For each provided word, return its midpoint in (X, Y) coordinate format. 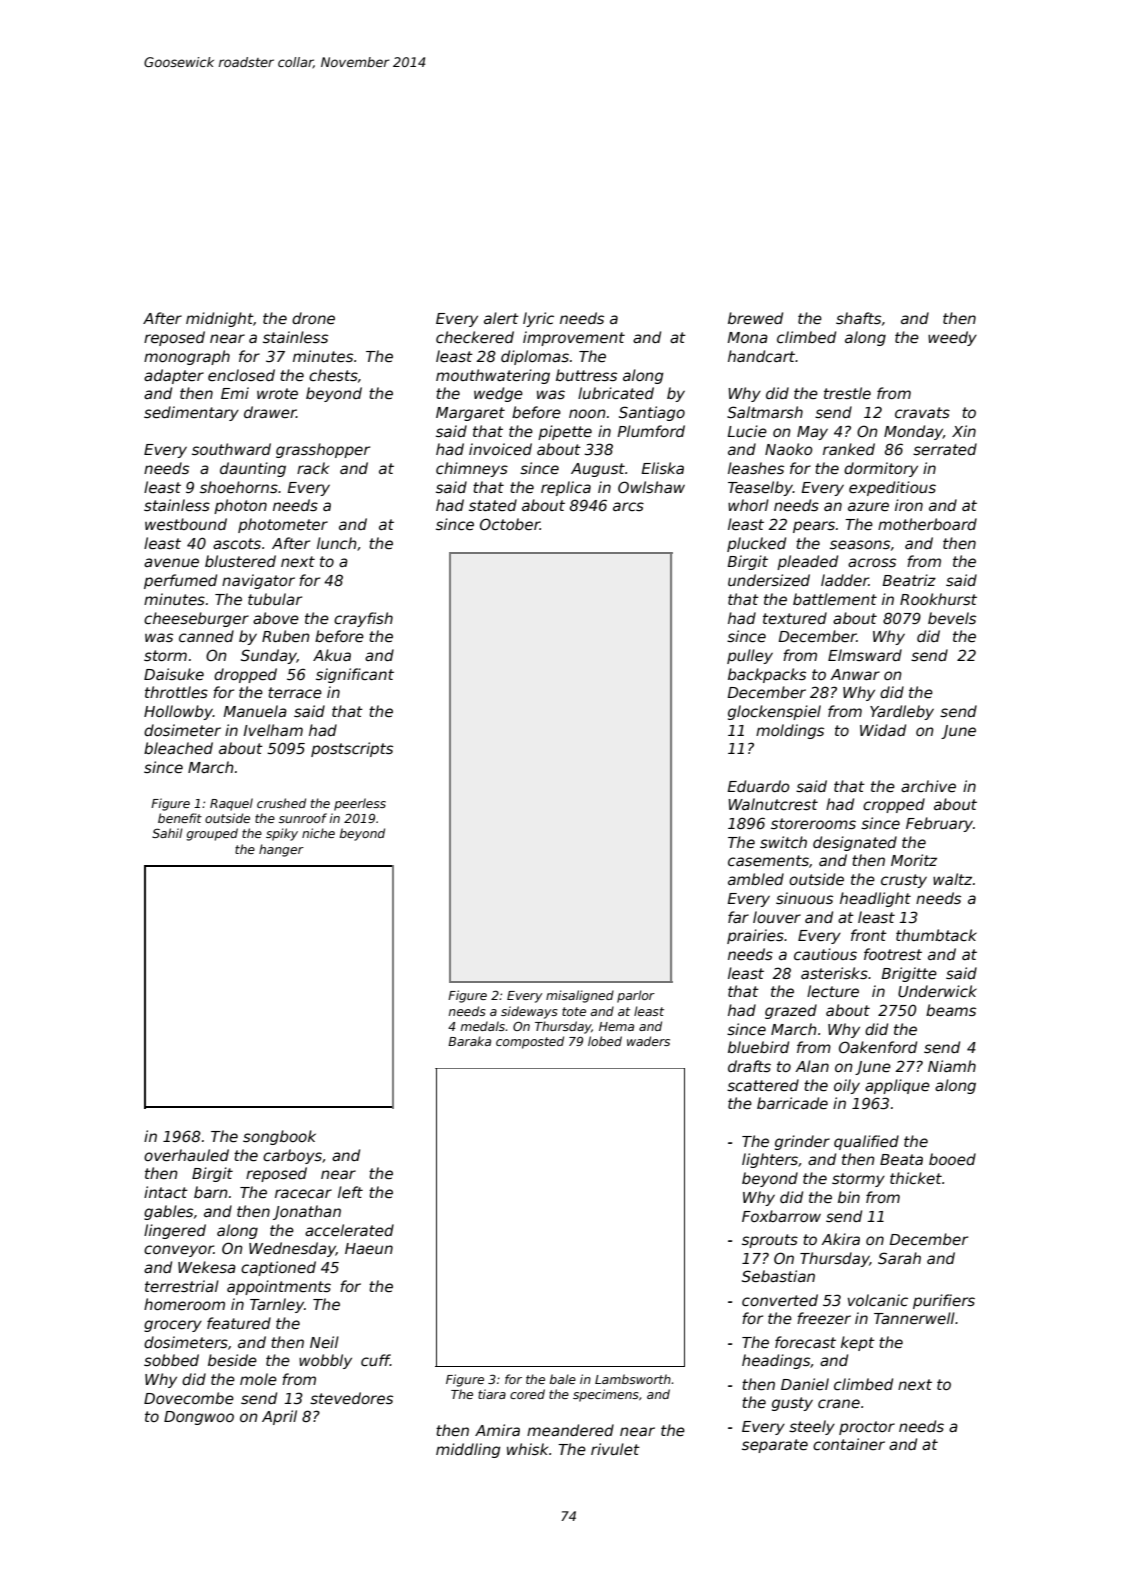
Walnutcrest (773, 804)
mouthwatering (493, 376)
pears (814, 527)
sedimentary (191, 413)
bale (563, 1379)
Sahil (167, 833)
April (279, 1417)
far (738, 917)
